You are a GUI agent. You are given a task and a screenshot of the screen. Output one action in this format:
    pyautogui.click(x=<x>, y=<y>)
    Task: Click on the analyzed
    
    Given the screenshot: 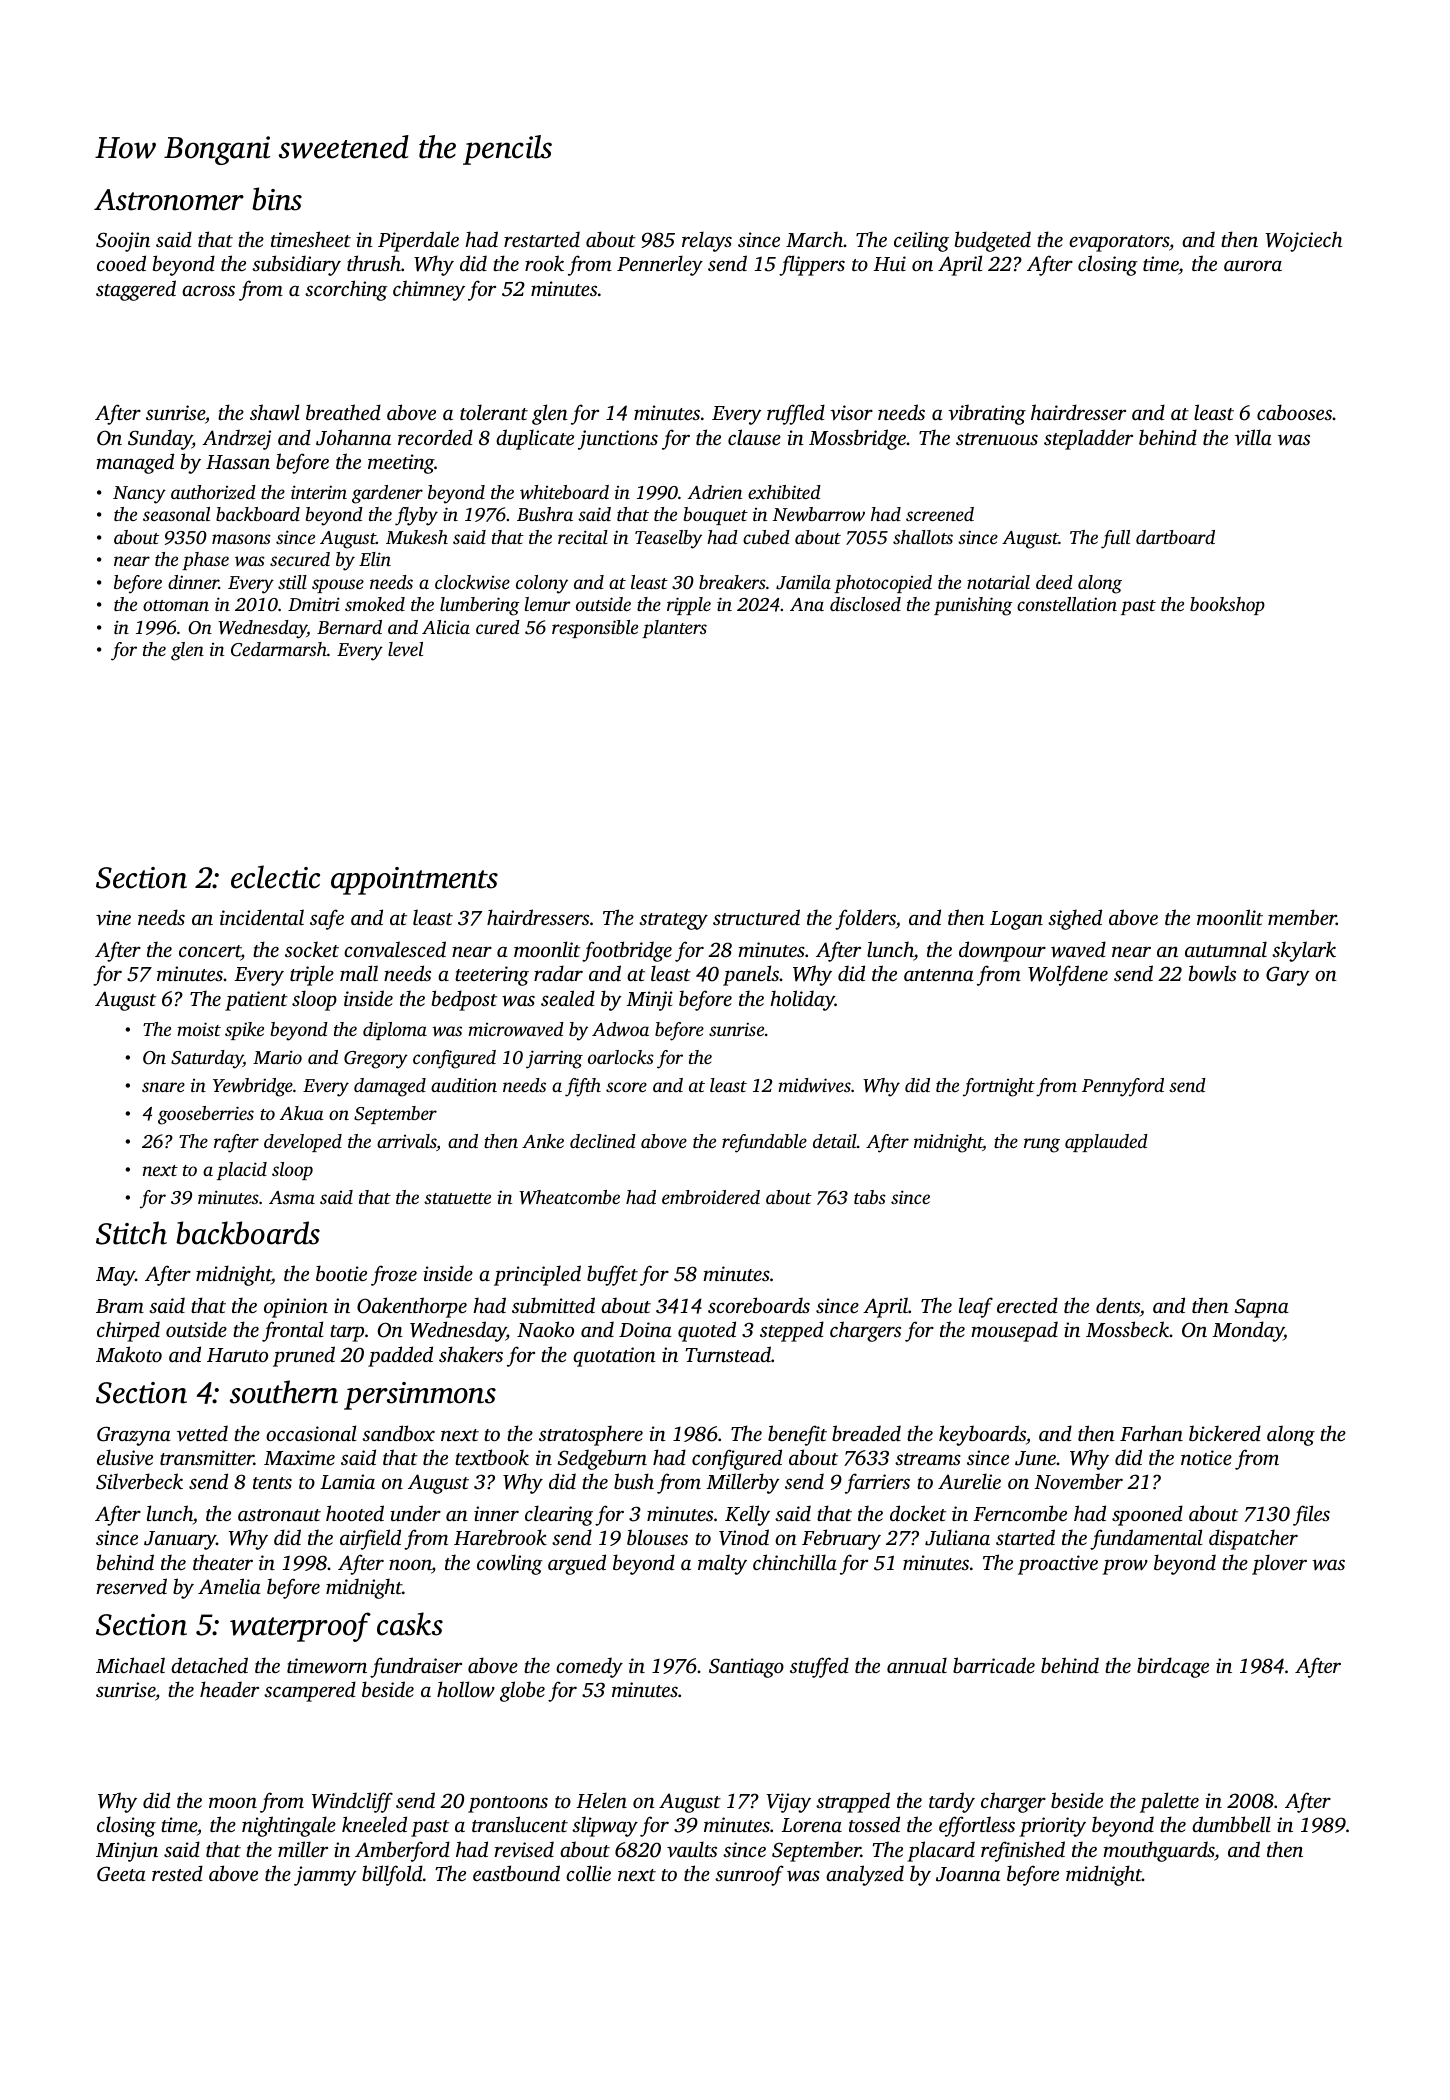 What is the action you would take?
    pyautogui.click(x=865, y=1875)
